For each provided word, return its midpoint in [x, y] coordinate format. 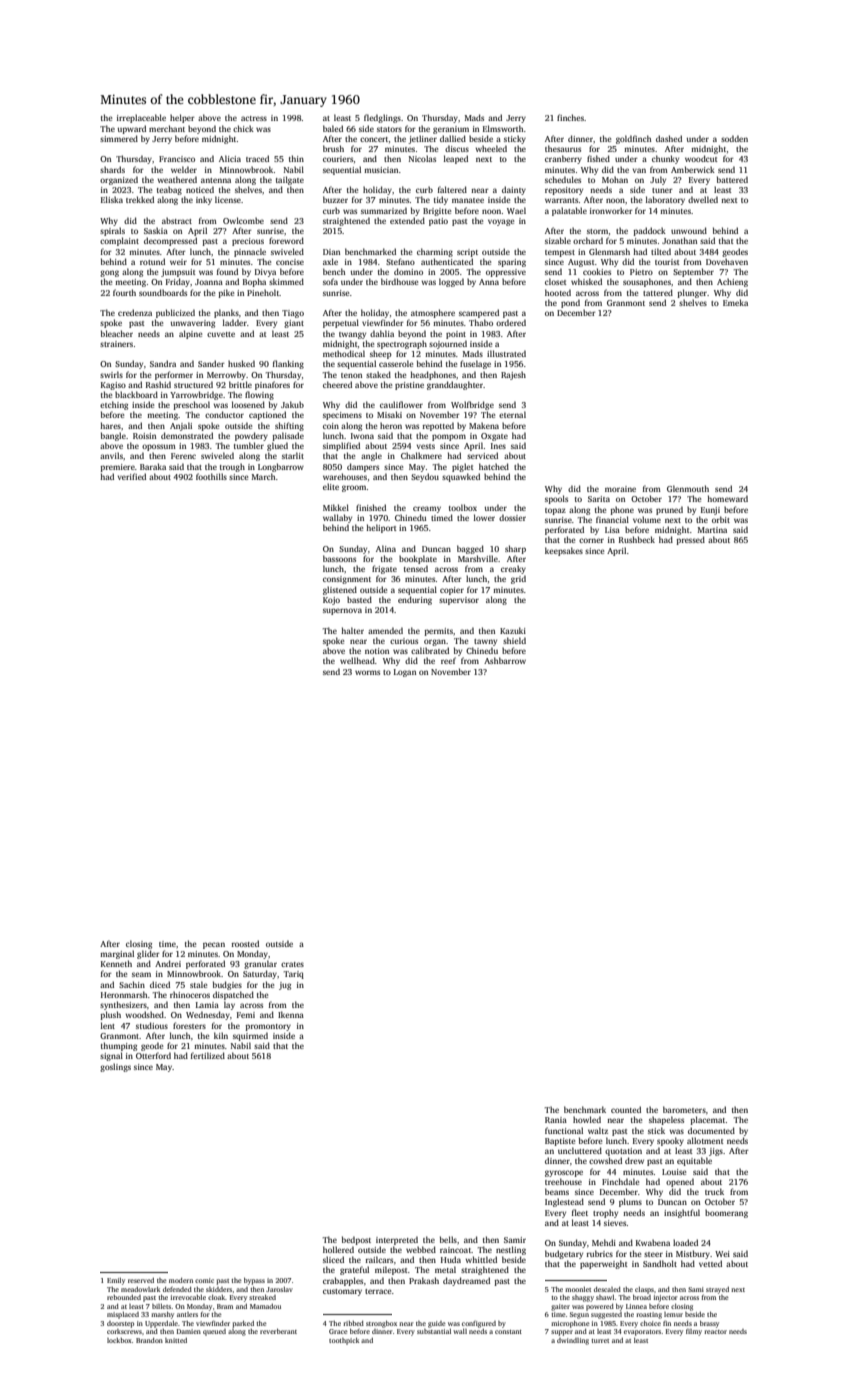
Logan [405, 673]
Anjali [181, 426]
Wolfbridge [472, 405]
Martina [712, 530]
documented [711, 1130]
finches [570, 117]
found [227, 271]
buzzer [335, 199]
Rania [556, 1120]
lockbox [119, 1340]
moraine [620, 489]
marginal [117, 954]
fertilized [208, 1055]
